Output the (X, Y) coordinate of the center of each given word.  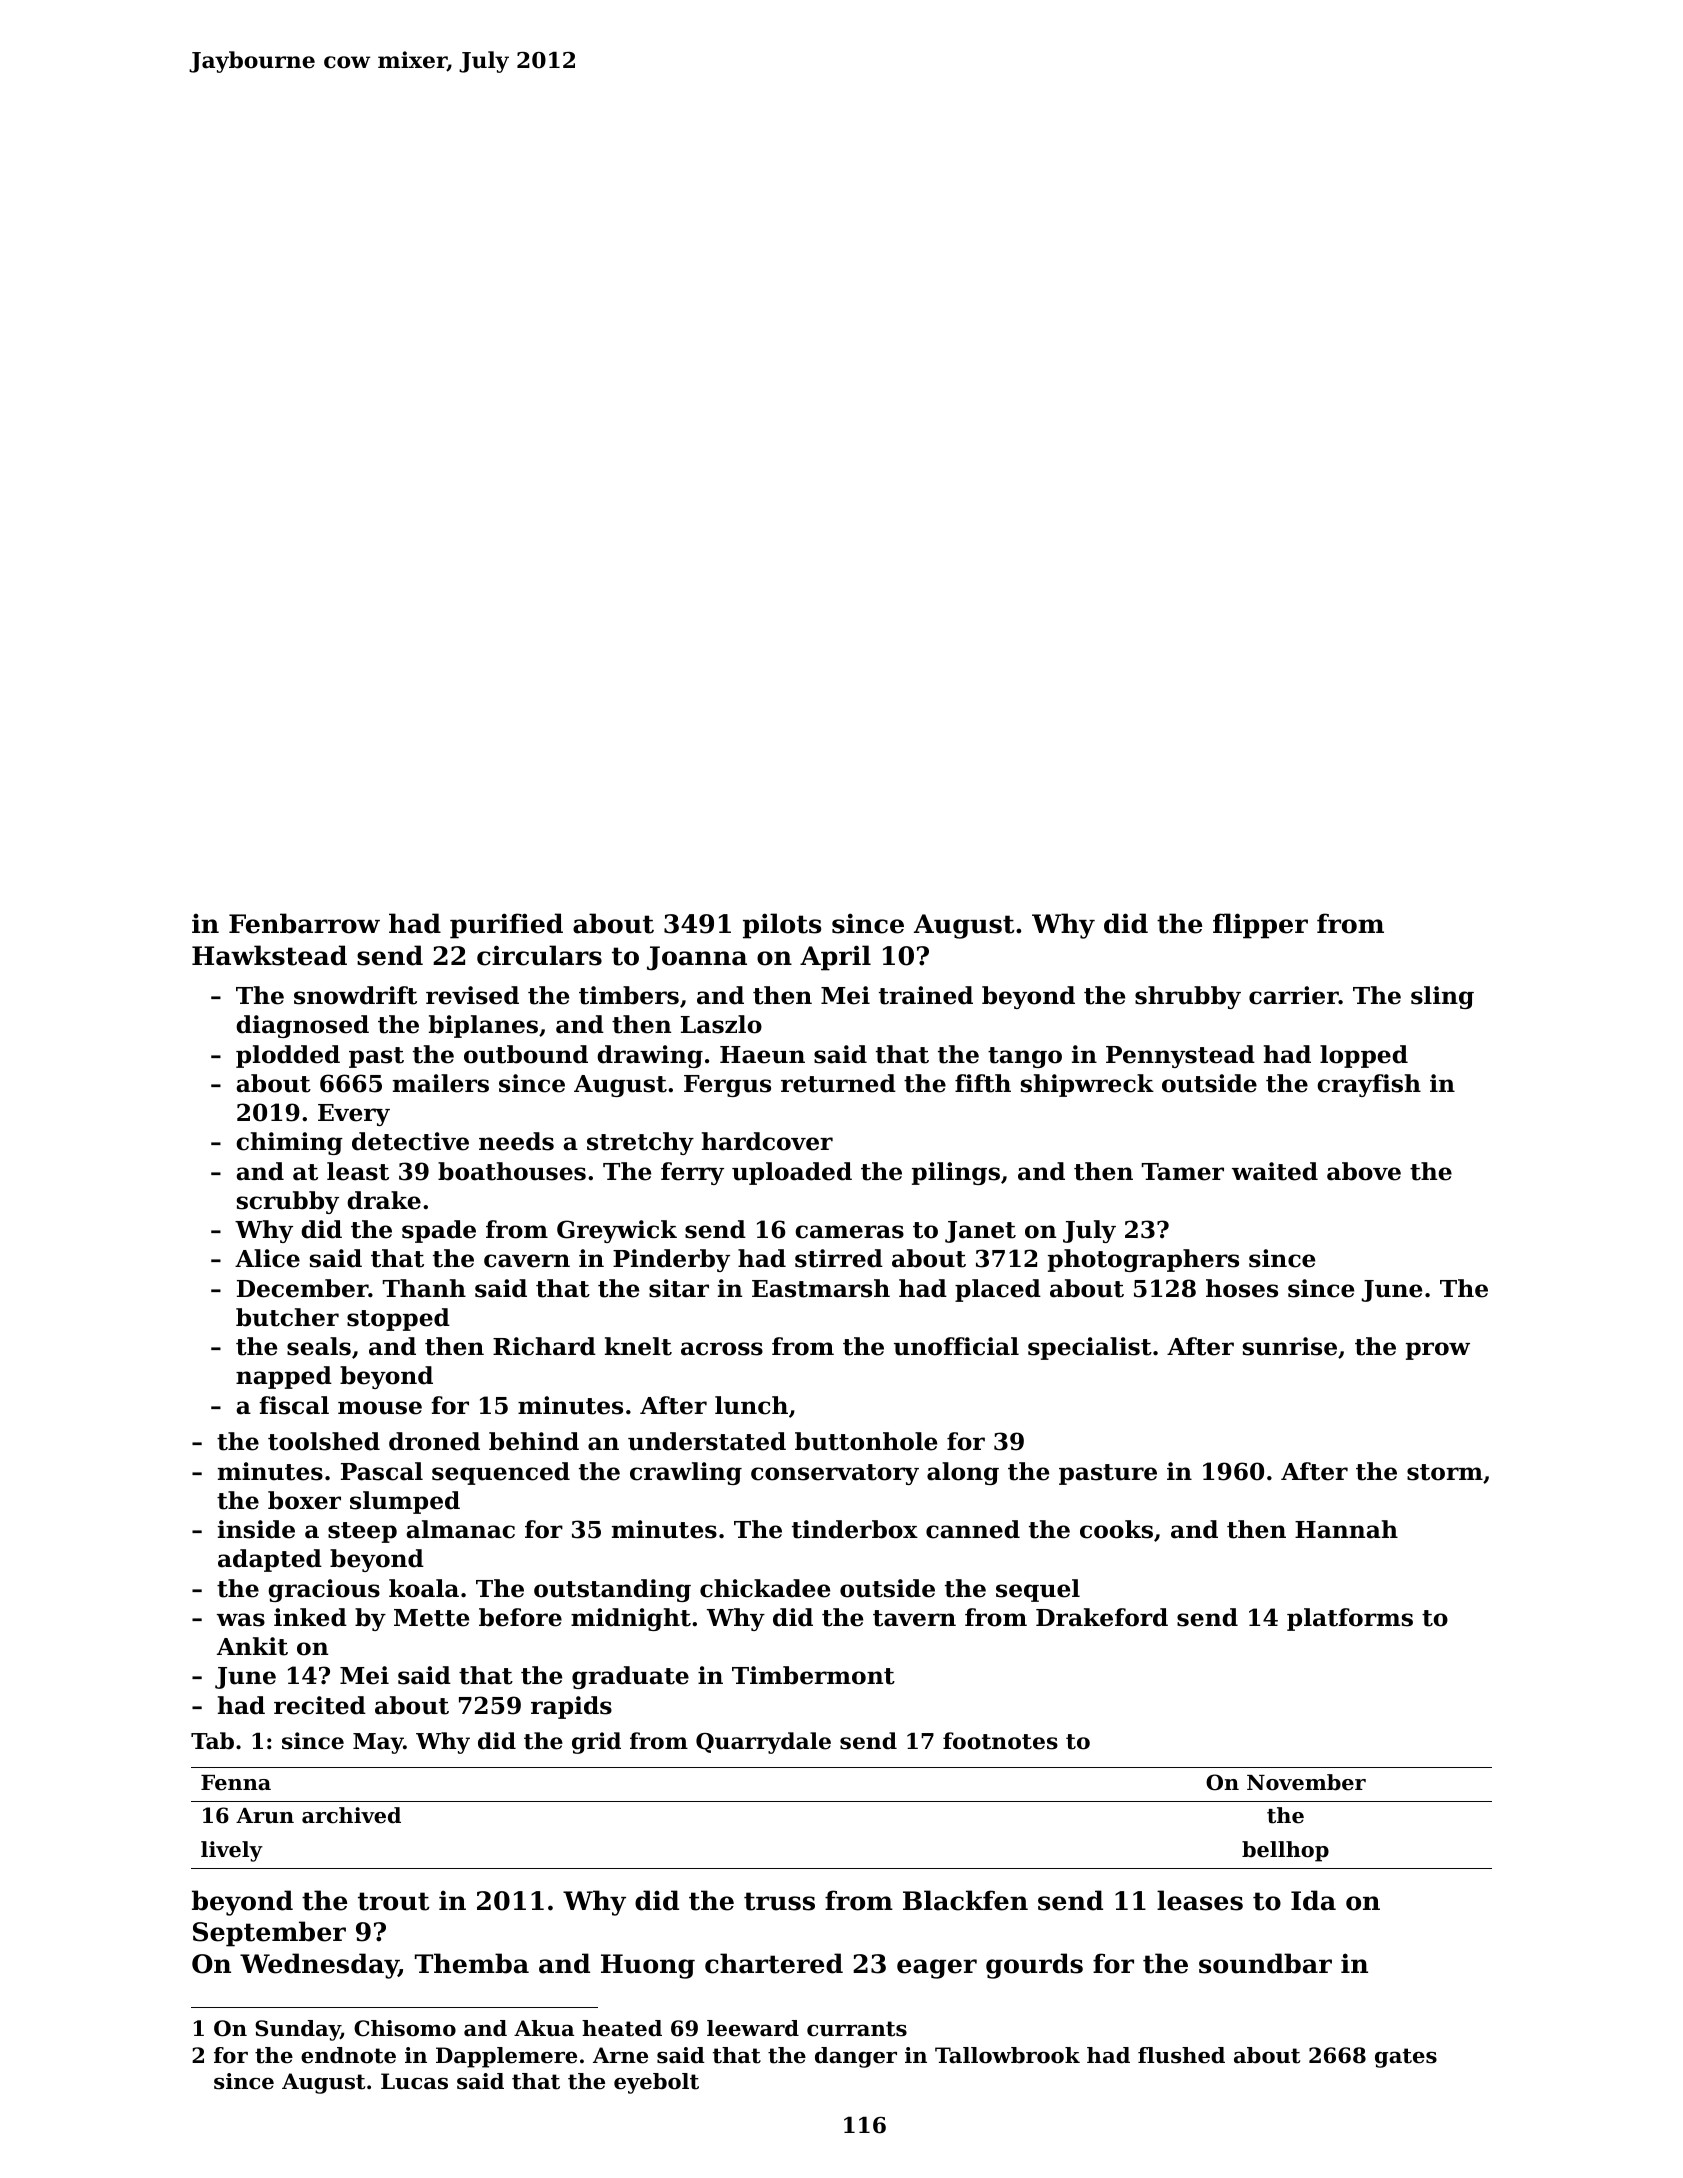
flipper (1260, 926)
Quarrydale (763, 1743)
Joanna (697, 958)
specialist (1090, 1348)
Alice (267, 1258)
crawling (686, 1473)
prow (1438, 1351)
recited (320, 1705)
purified (506, 926)
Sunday (298, 2030)
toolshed (324, 1441)
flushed (1181, 2055)
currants (857, 2029)
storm (1445, 1472)
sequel (1038, 1590)
